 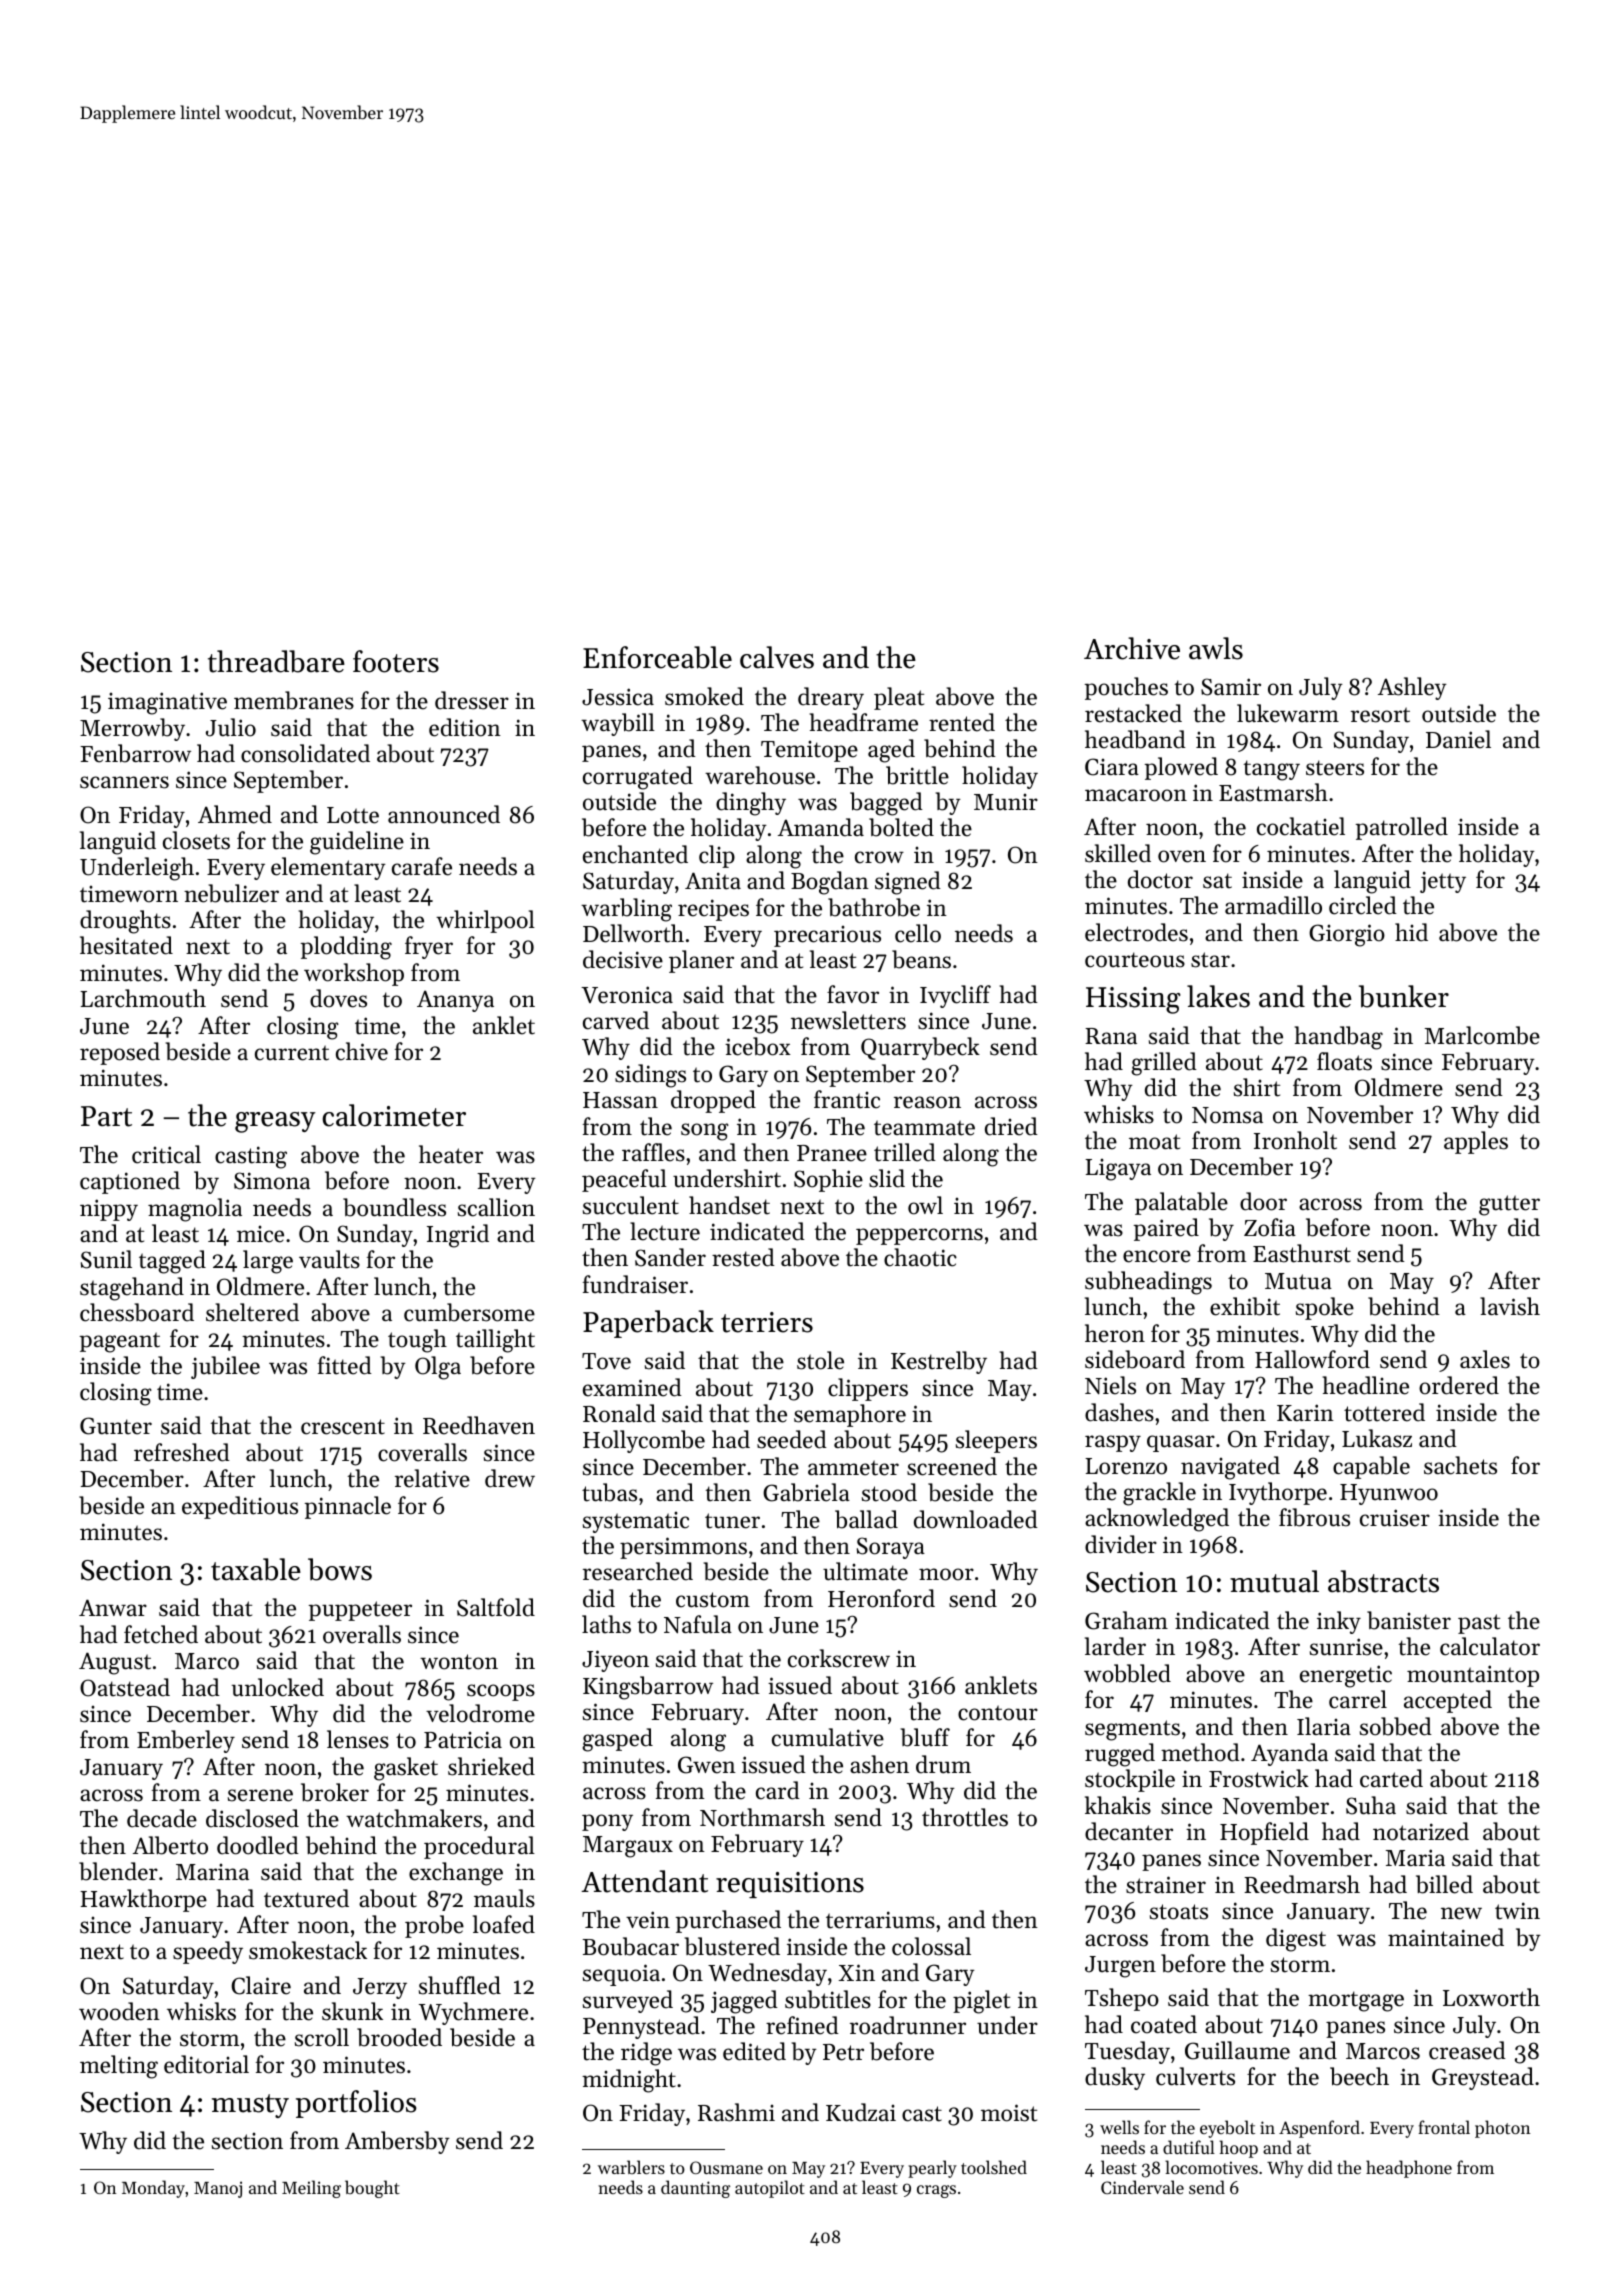 What do you see at coordinates (1319, 2129) in the page?
I see `Aspenford` at bounding box center [1319, 2129].
